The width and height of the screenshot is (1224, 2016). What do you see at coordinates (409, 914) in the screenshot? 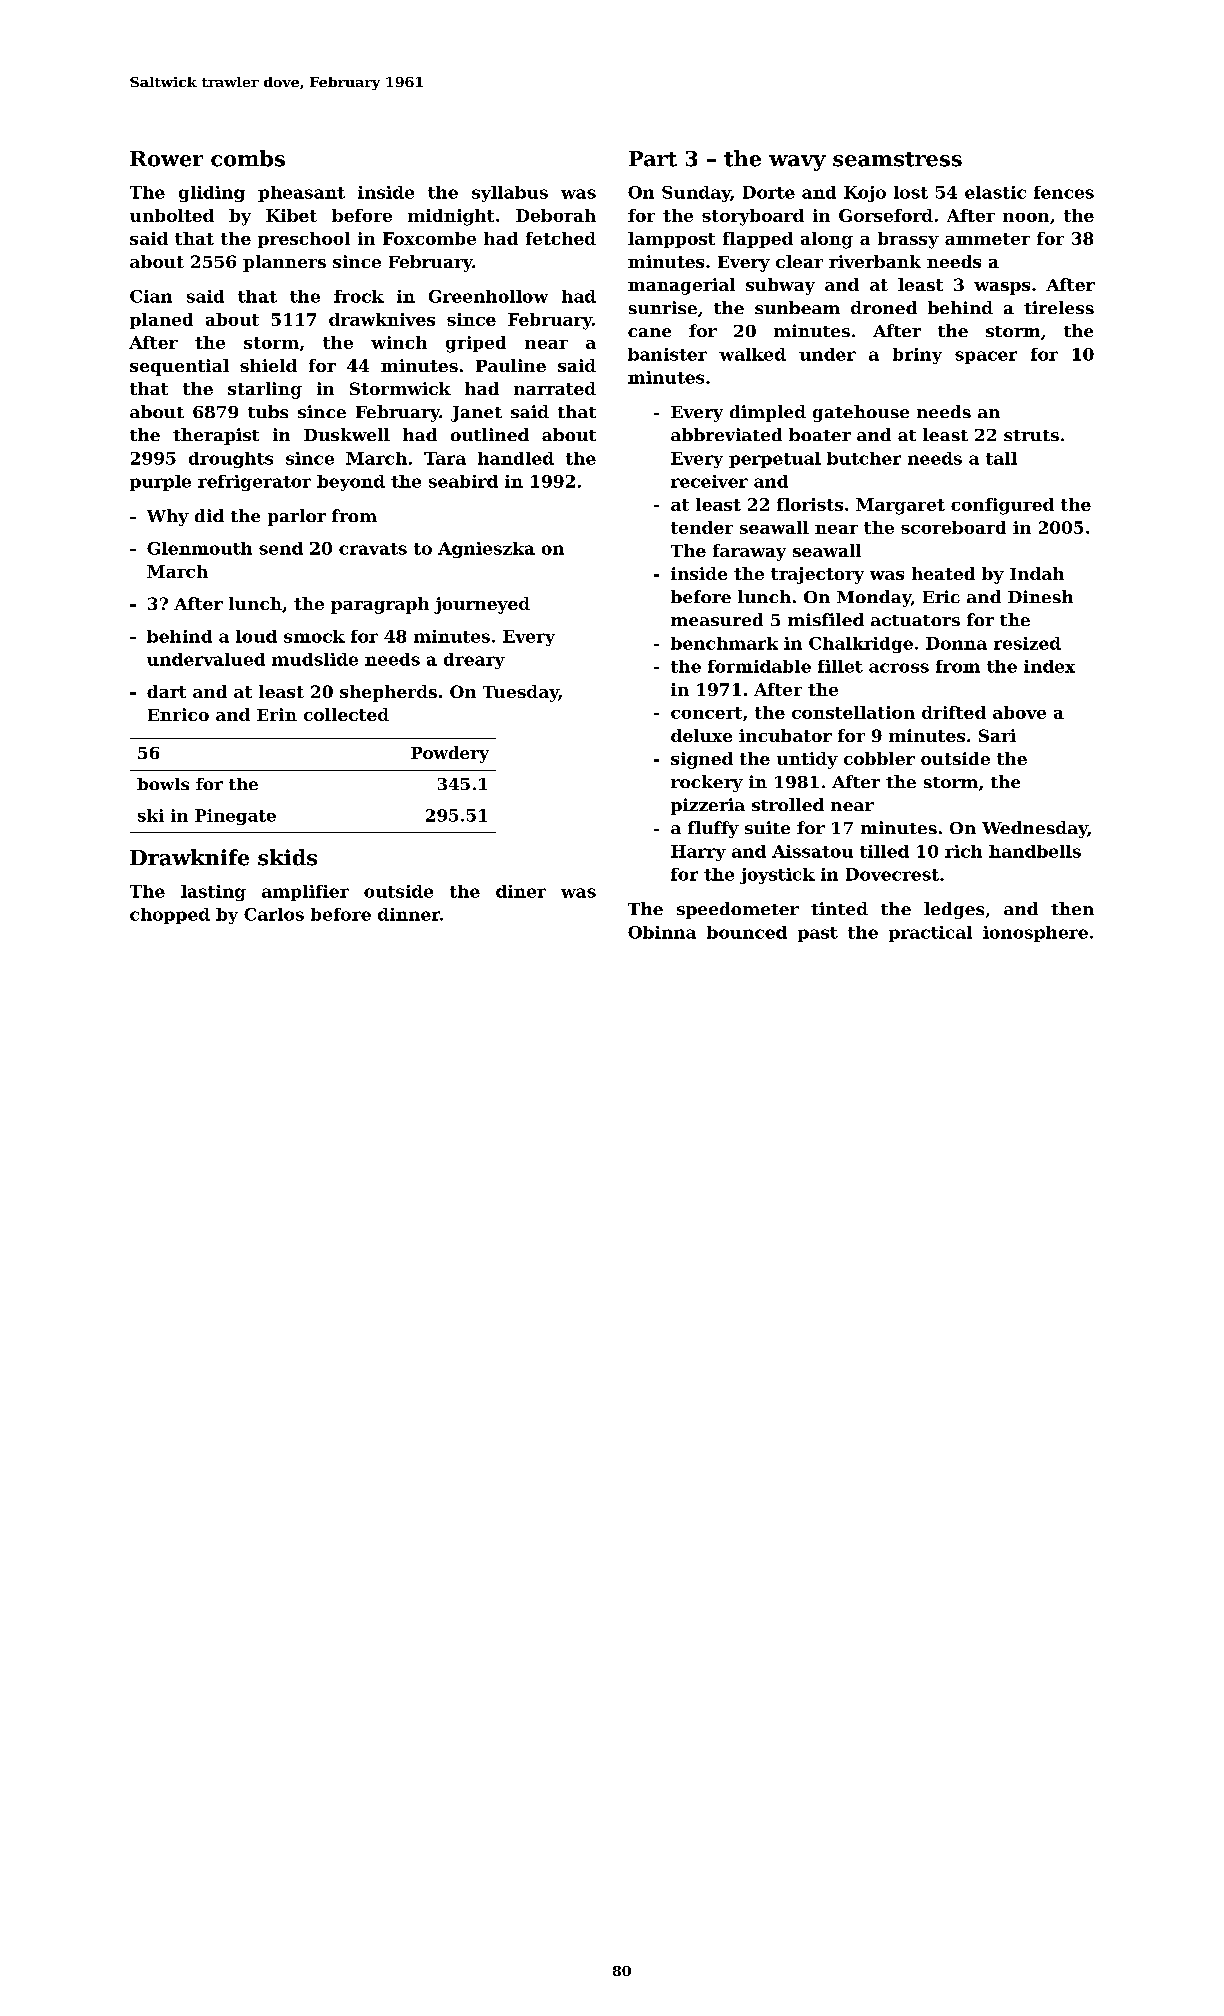
I see `dinner` at bounding box center [409, 914].
